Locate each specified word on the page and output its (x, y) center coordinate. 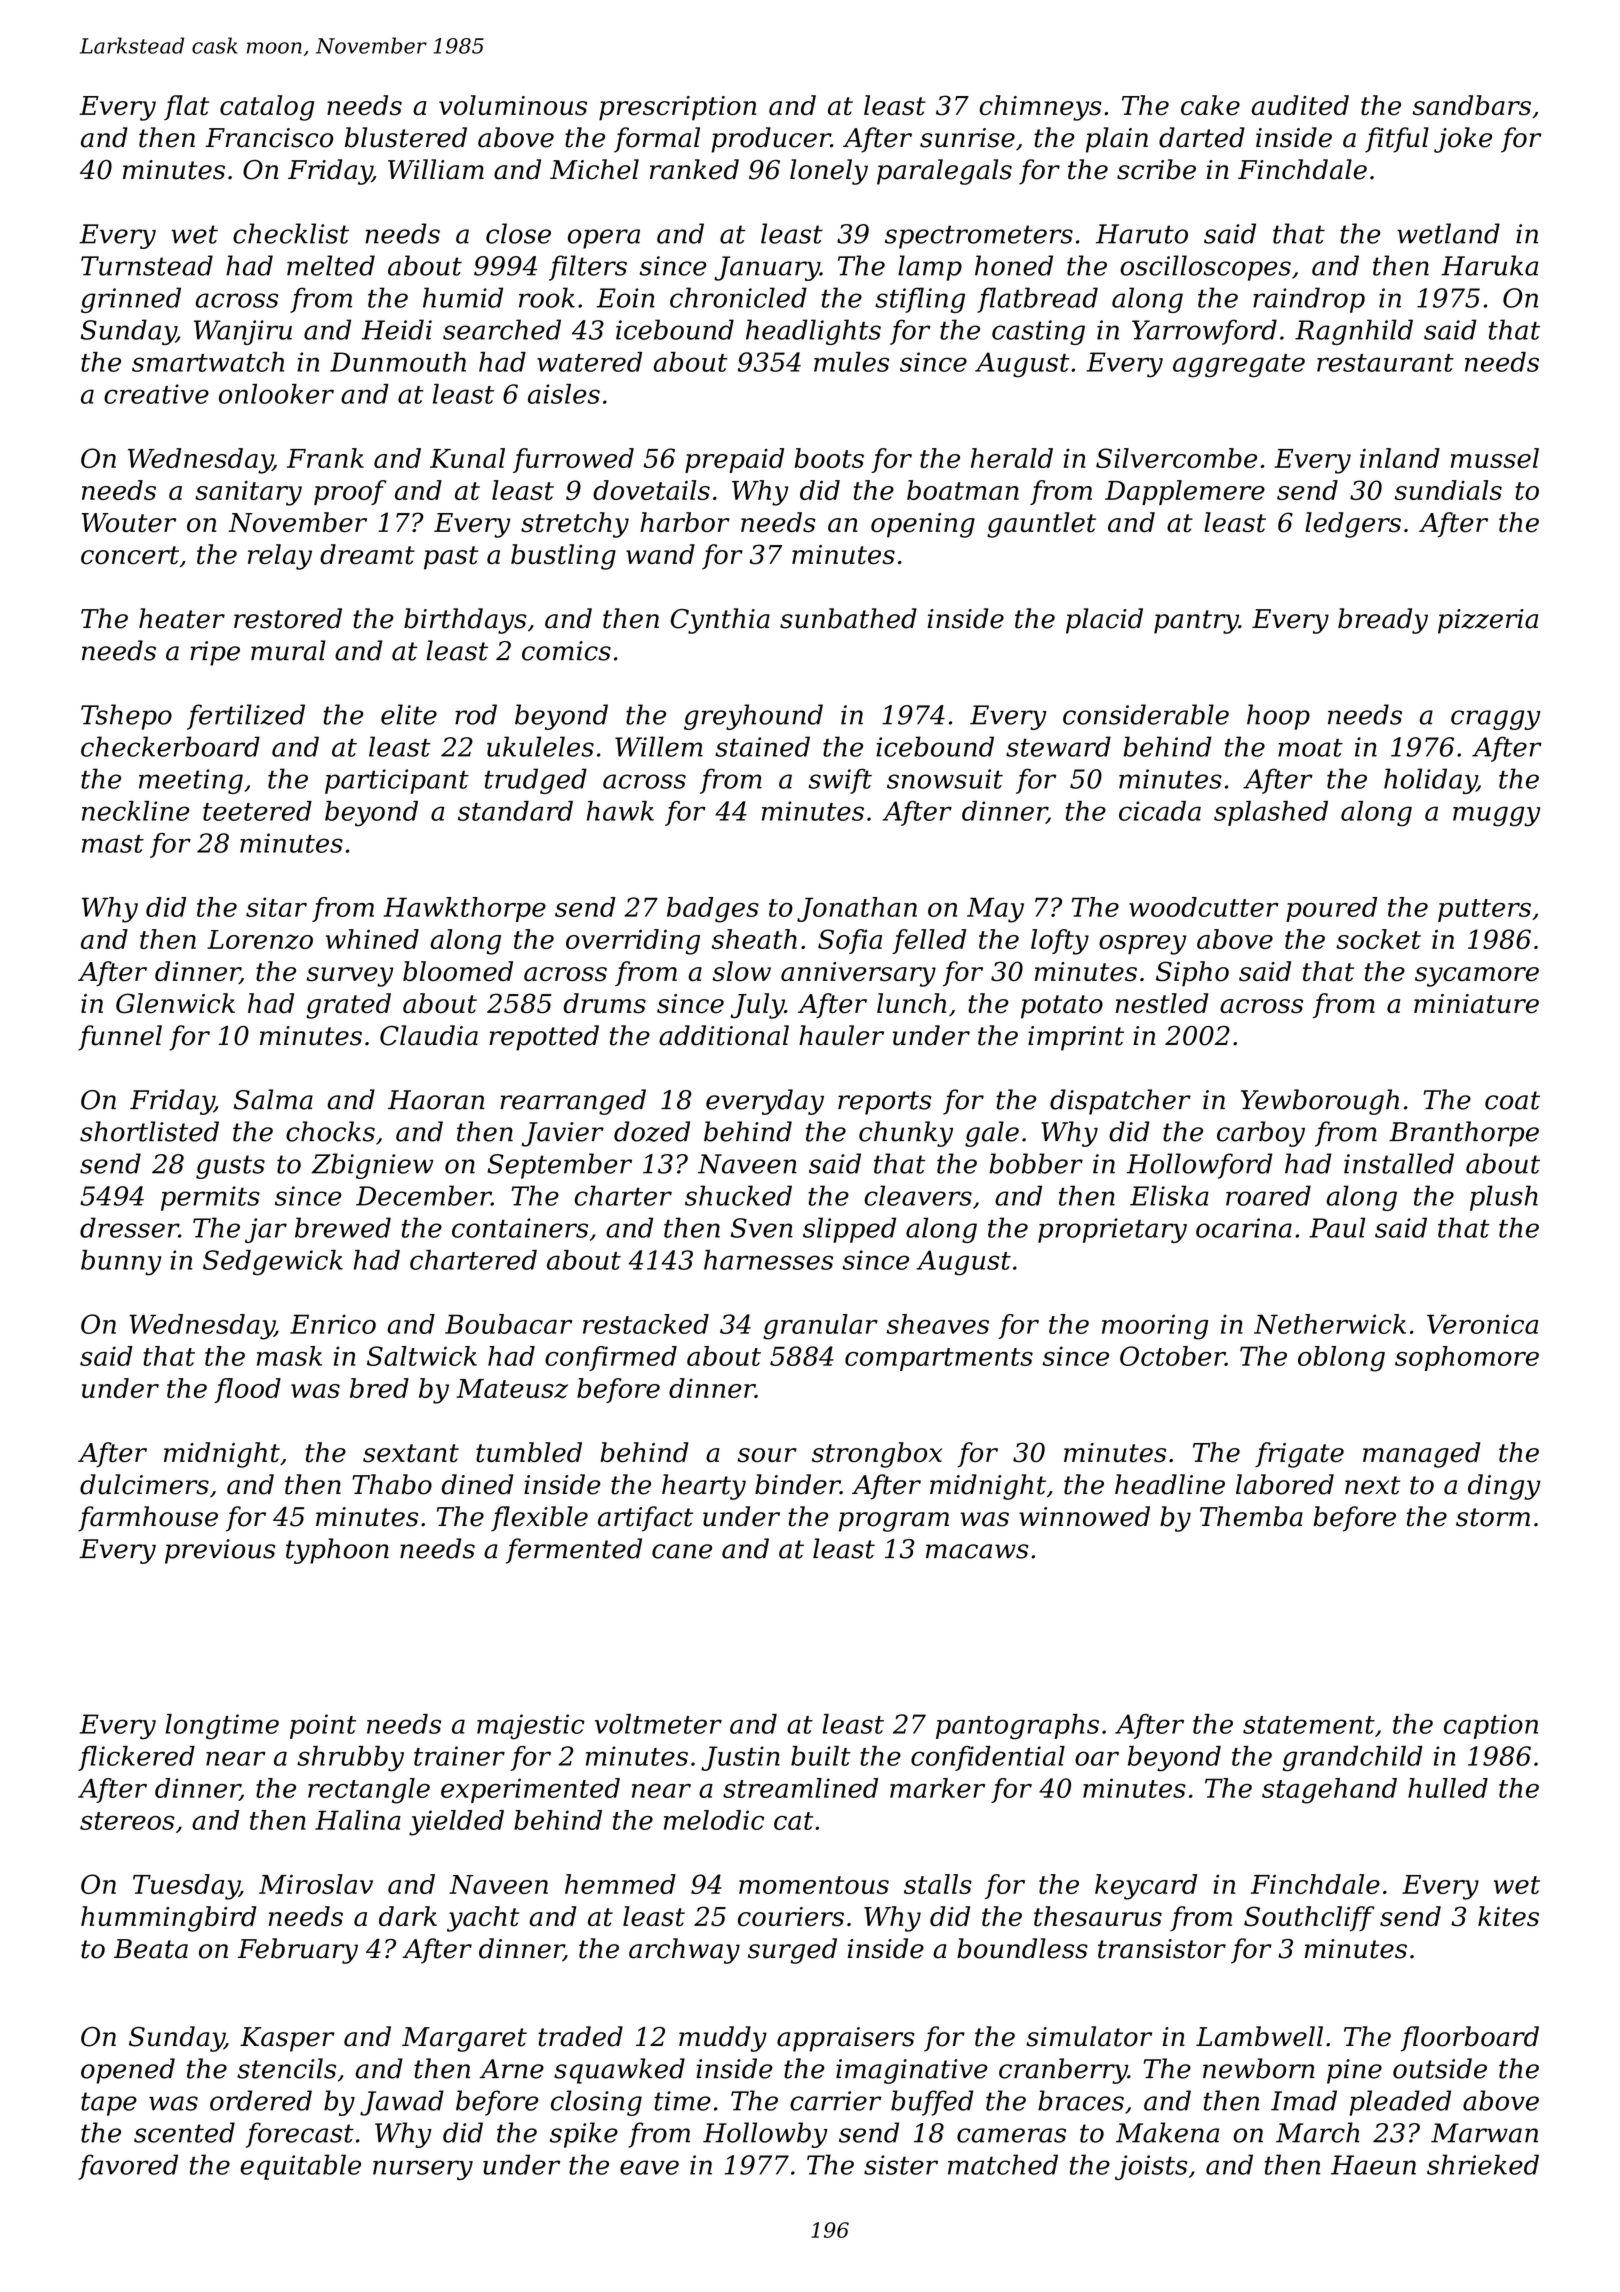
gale (992, 1134)
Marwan (1484, 2133)
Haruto (1142, 234)
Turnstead (147, 265)
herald (1012, 458)
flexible (539, 1519)
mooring (1155, 1327)
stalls (938, 1884)
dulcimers (144, 1484)
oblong (1341, 1359)
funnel (120, 1038)
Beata (151, 1949)
